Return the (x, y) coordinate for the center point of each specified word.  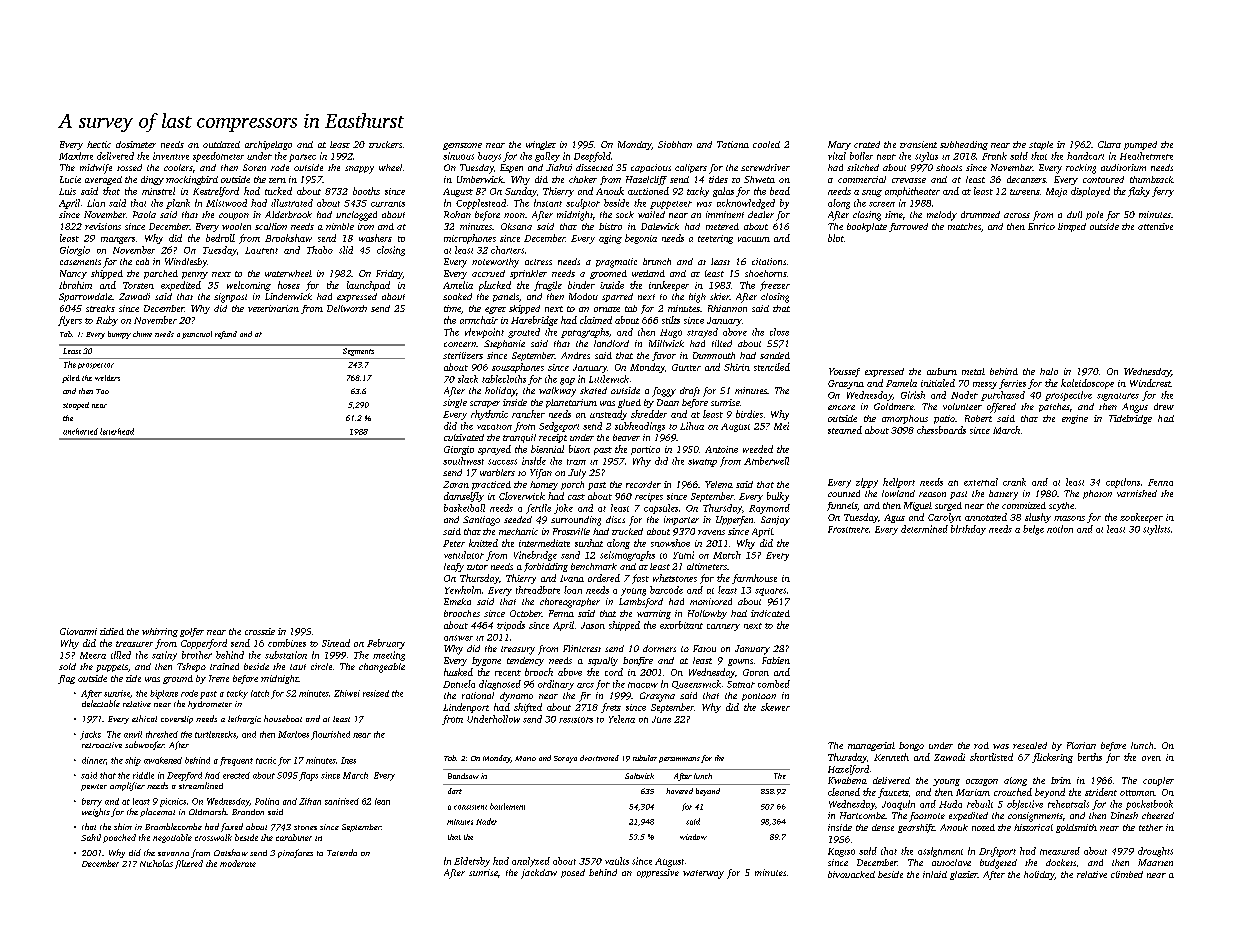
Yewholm (463, 590)
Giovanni (78, 631)
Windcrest (1150, 383)
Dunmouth (714, 355)
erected (236, 775)
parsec (302, 158)
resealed (1030, 745)
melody (942, 216)
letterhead (117, 431)
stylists (1156, 530)
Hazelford (848, 770)
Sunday (521, 192)
